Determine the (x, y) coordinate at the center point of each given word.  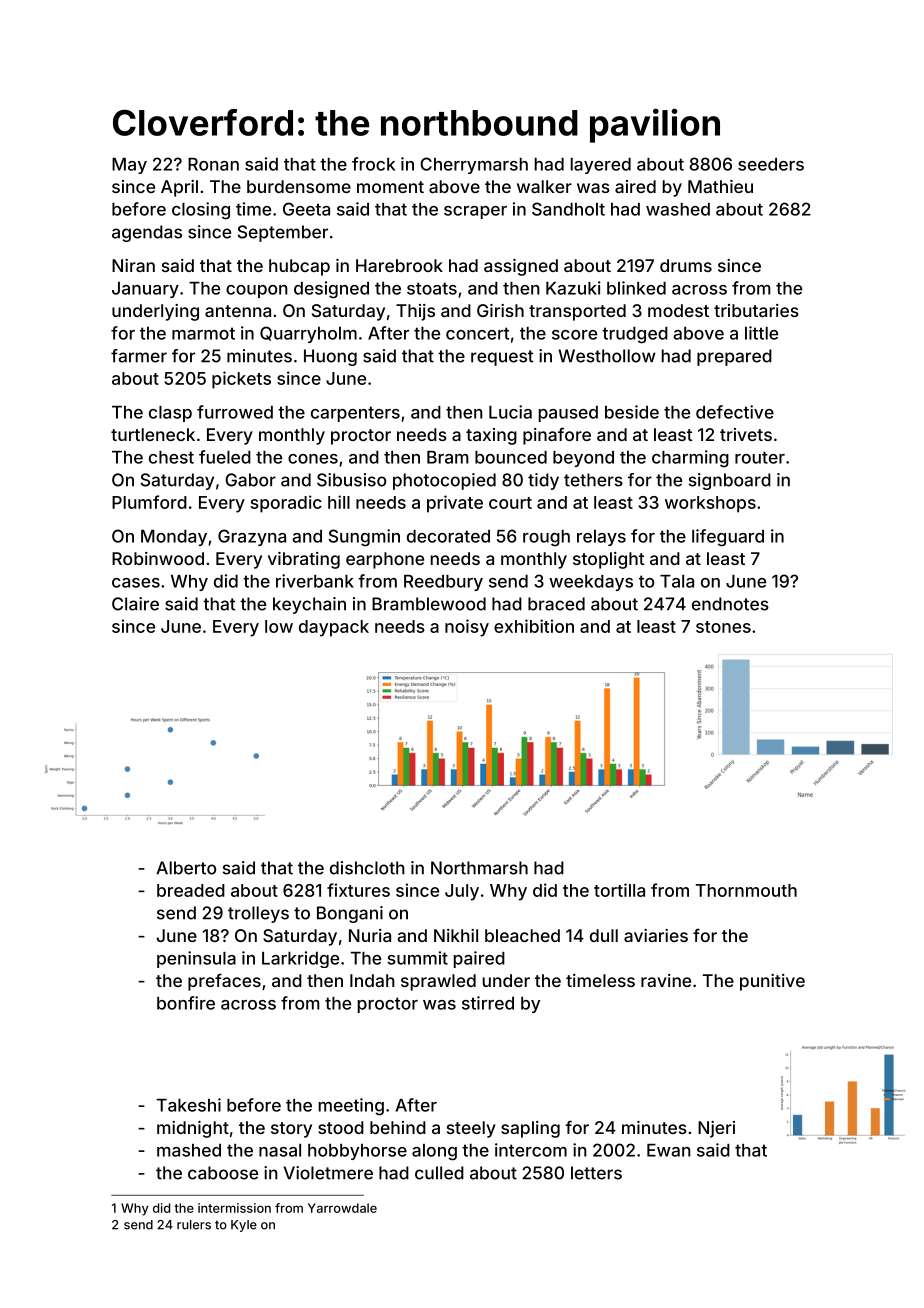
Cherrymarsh (474, 165)
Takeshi (189, 1105)
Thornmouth (746, 890)
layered (601, 166)
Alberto (186, 868)
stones (723, 627)
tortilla (619, 890)
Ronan (213, 164)
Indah (372, 980)
